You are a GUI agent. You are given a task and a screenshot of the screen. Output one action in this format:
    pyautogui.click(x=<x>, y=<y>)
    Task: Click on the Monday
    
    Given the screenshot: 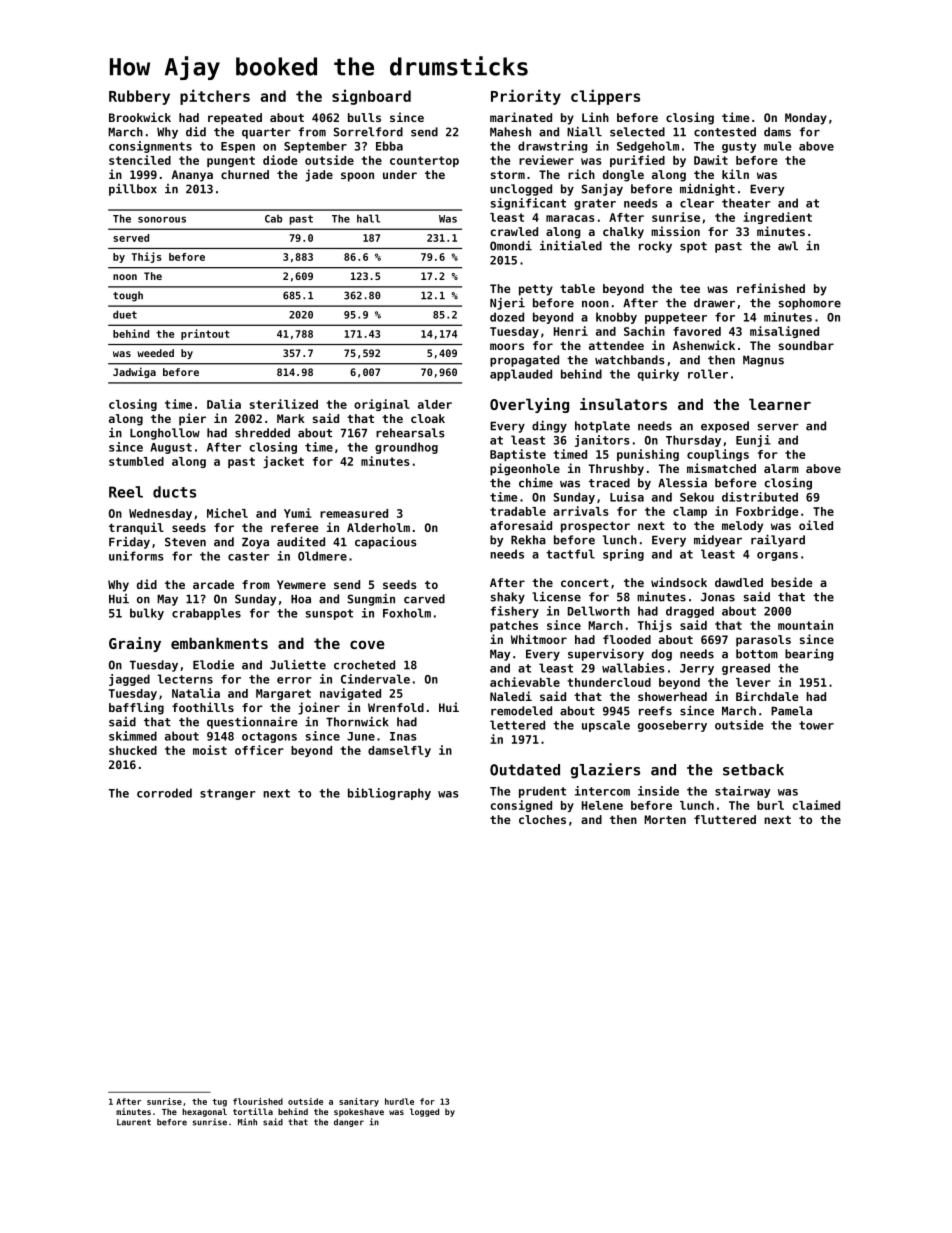 What is the action you would take?
    pyautogui.click(x=806, y=119)
